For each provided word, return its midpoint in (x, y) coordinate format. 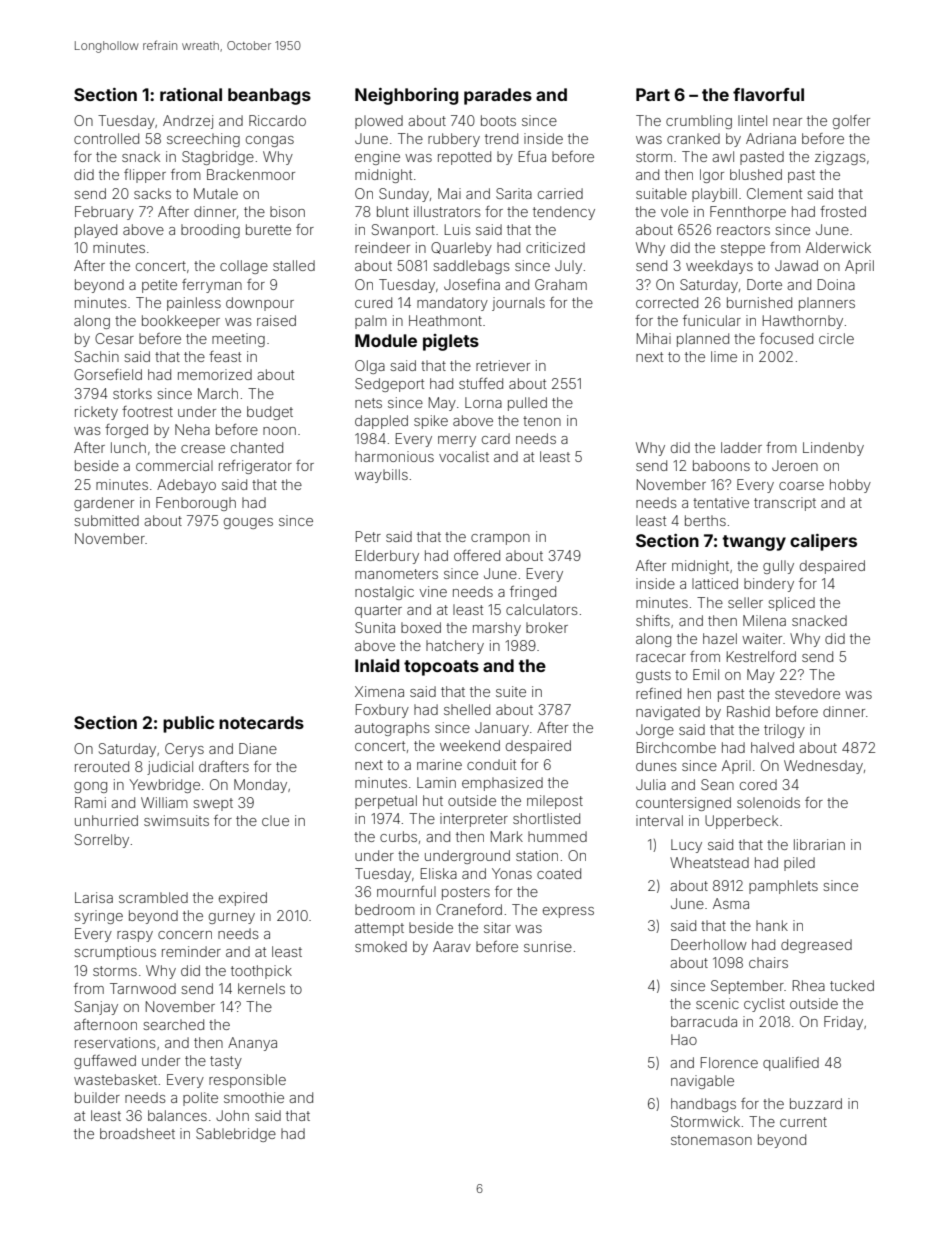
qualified (791, 1064)
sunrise (548, 946)
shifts (653, 620)
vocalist (464, 456)
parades (498, 96)
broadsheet (137, 1133)
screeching (203, 140)
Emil (706, 674)
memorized (215, 374)
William (164, 802)
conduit (491, 764)
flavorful (768, 94)
